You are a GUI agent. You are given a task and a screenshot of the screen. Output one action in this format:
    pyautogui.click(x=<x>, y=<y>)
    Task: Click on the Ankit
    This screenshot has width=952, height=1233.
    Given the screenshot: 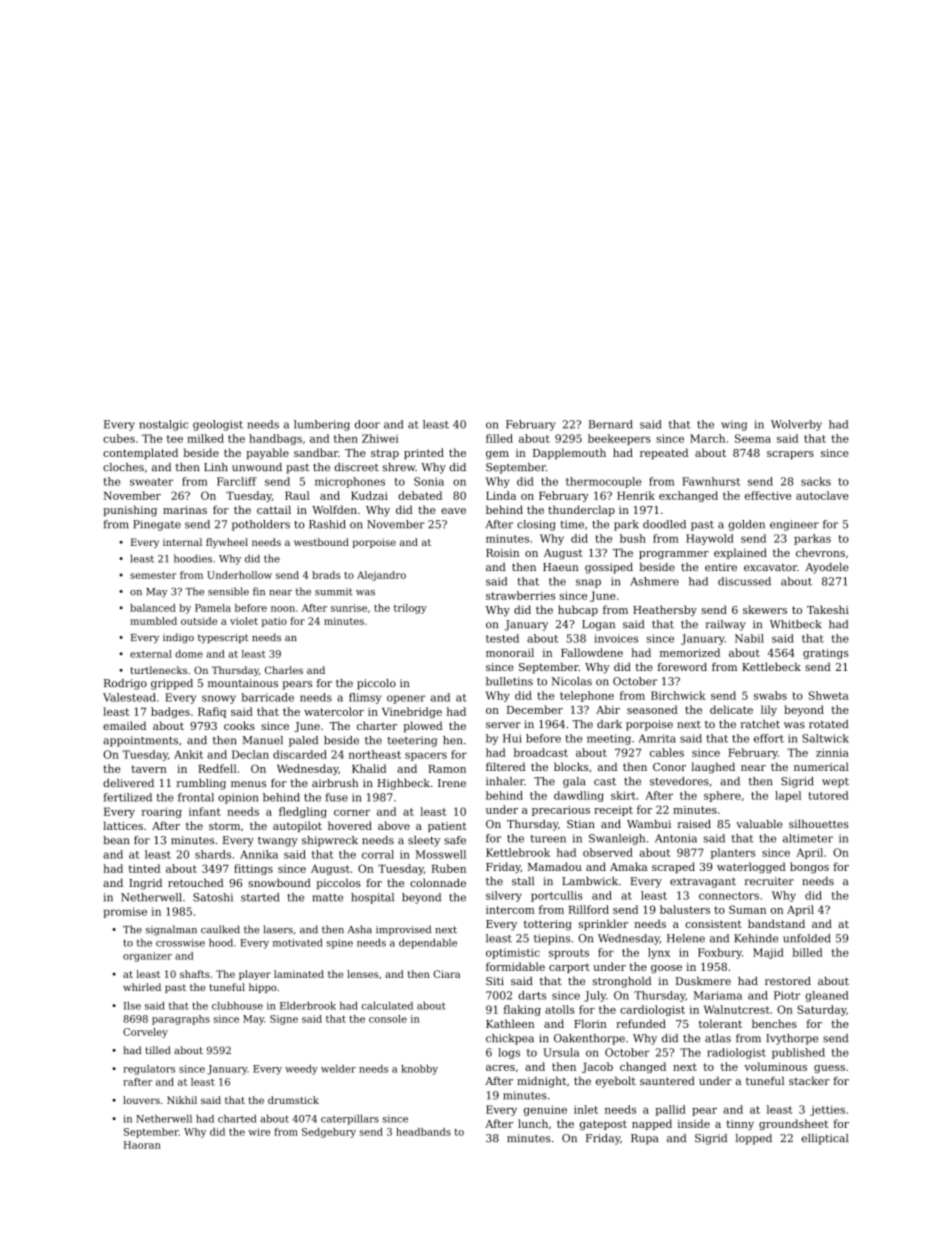 What is the action you would take?
    pyautogui.click(x=188, y=754)
